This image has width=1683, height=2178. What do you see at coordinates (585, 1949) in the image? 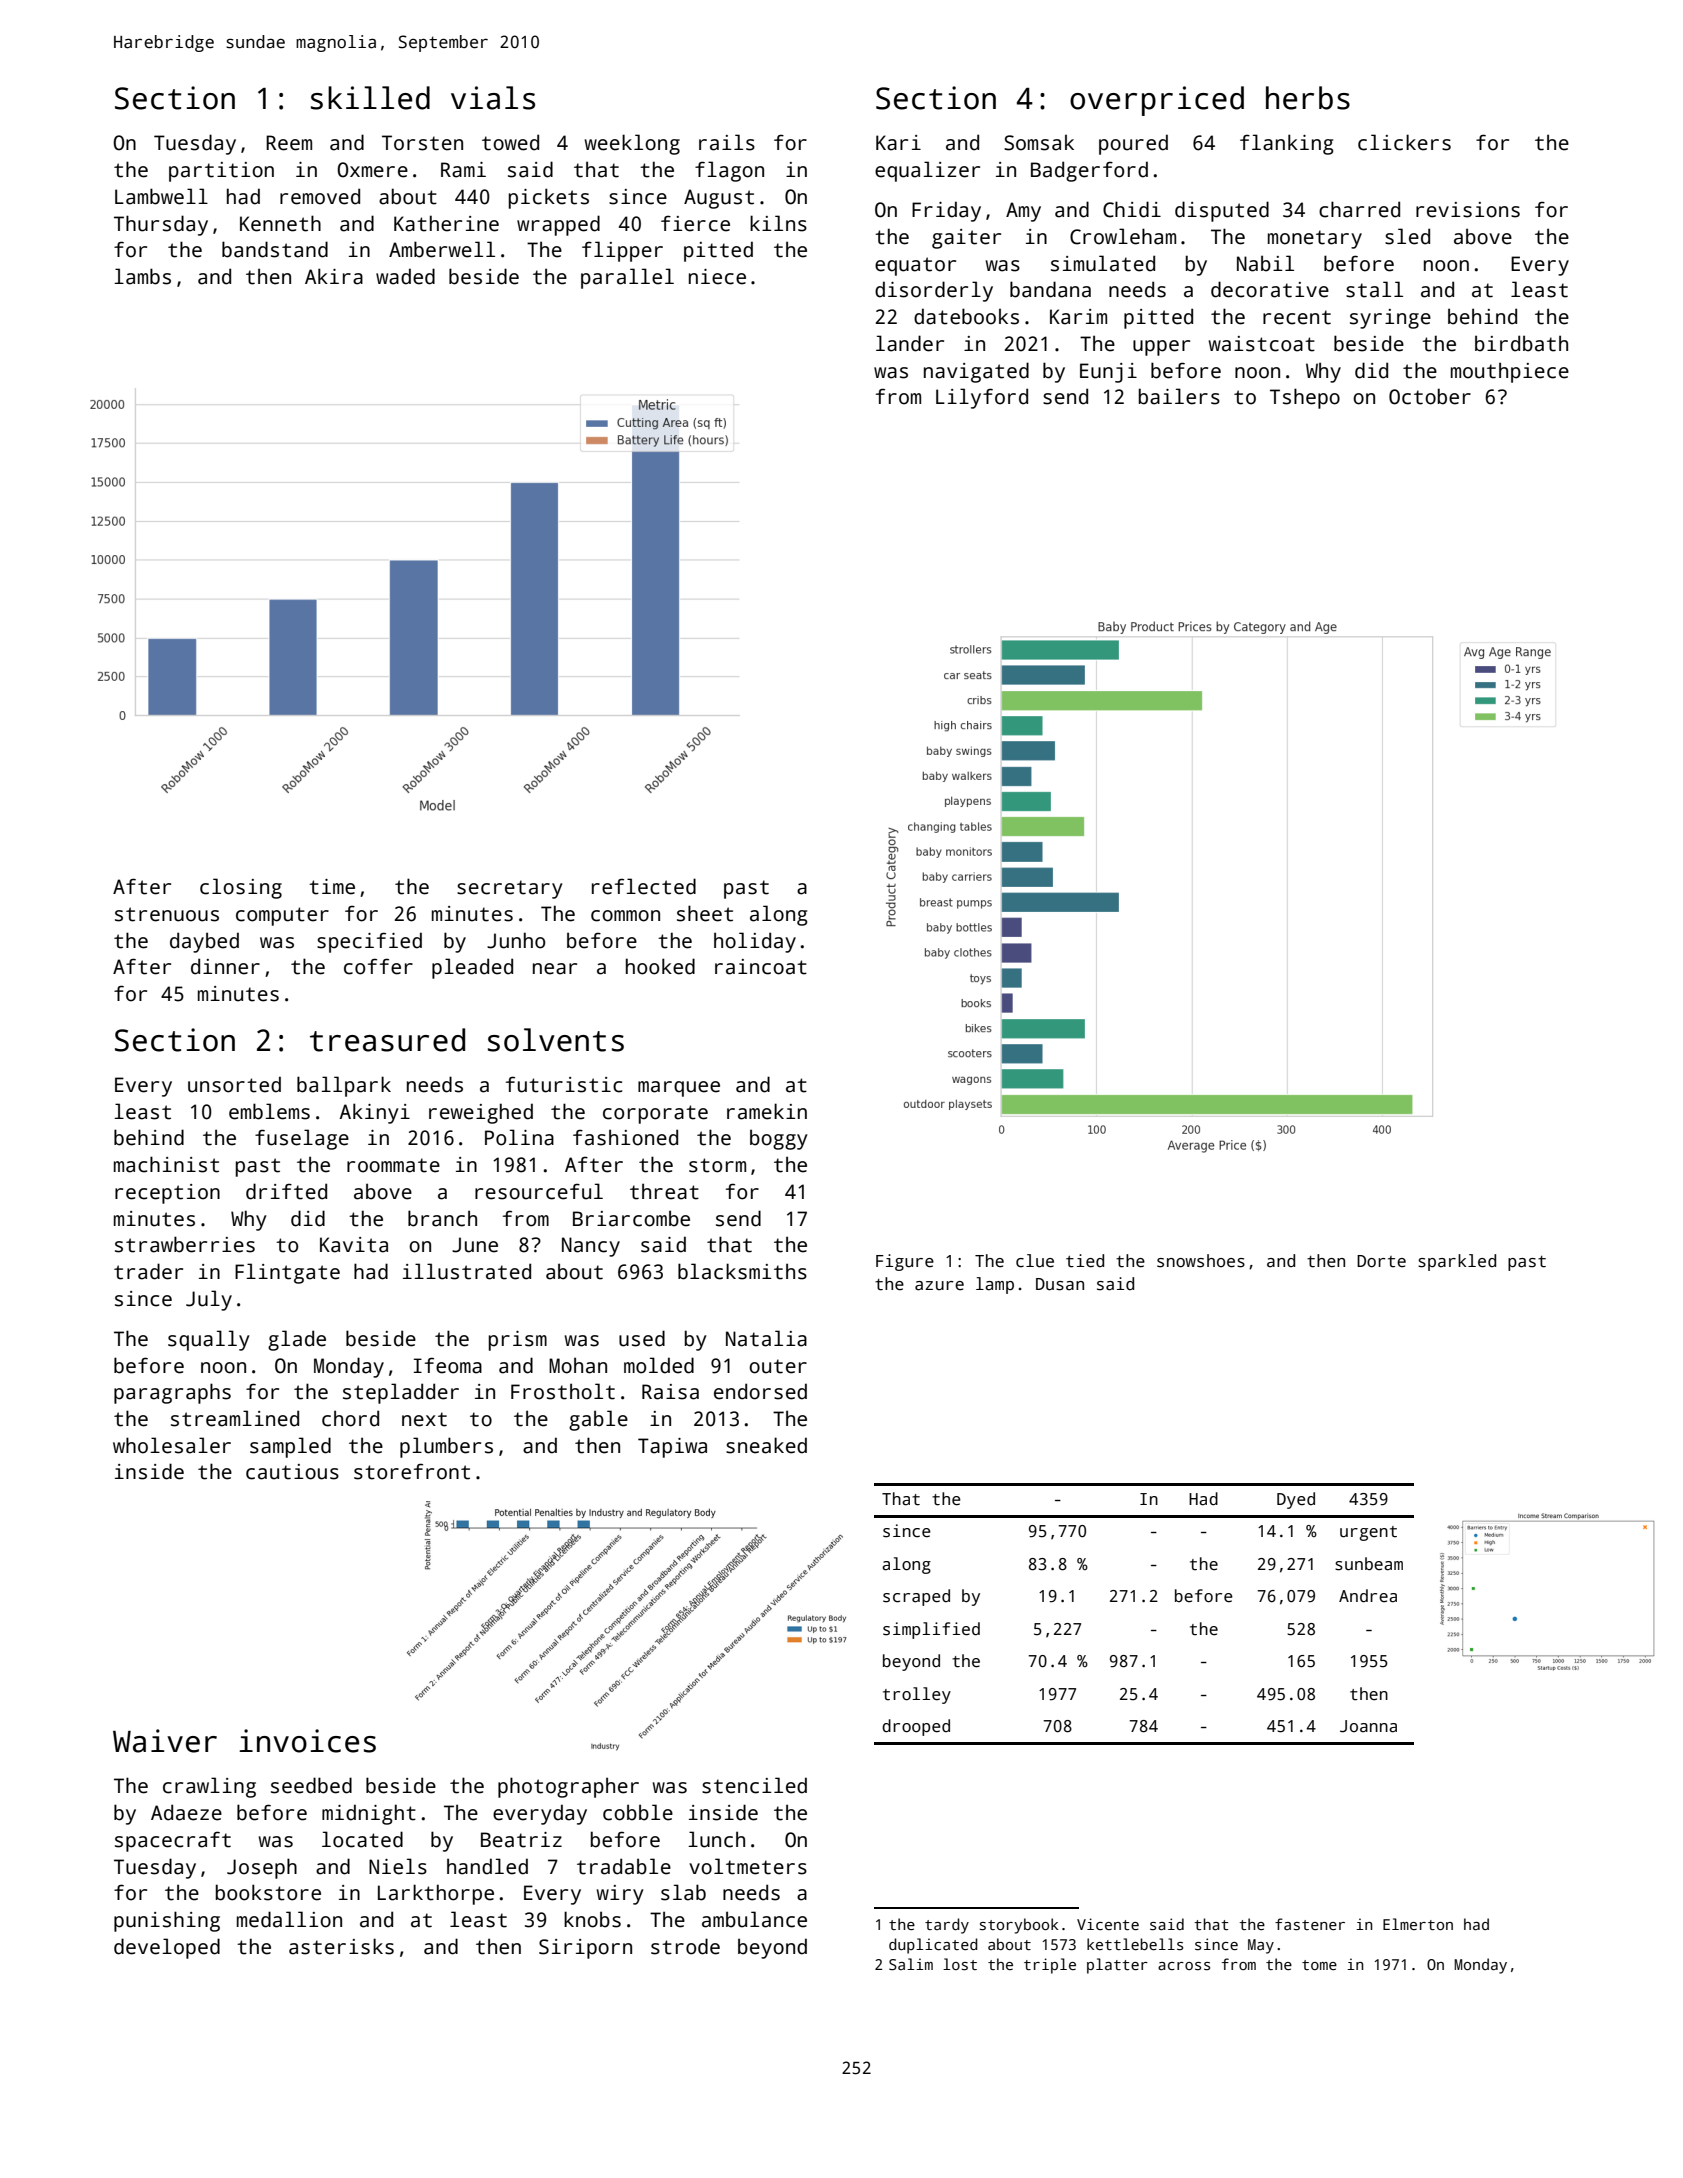
I see `Siriporn` at bounding box center [585, 1949].
